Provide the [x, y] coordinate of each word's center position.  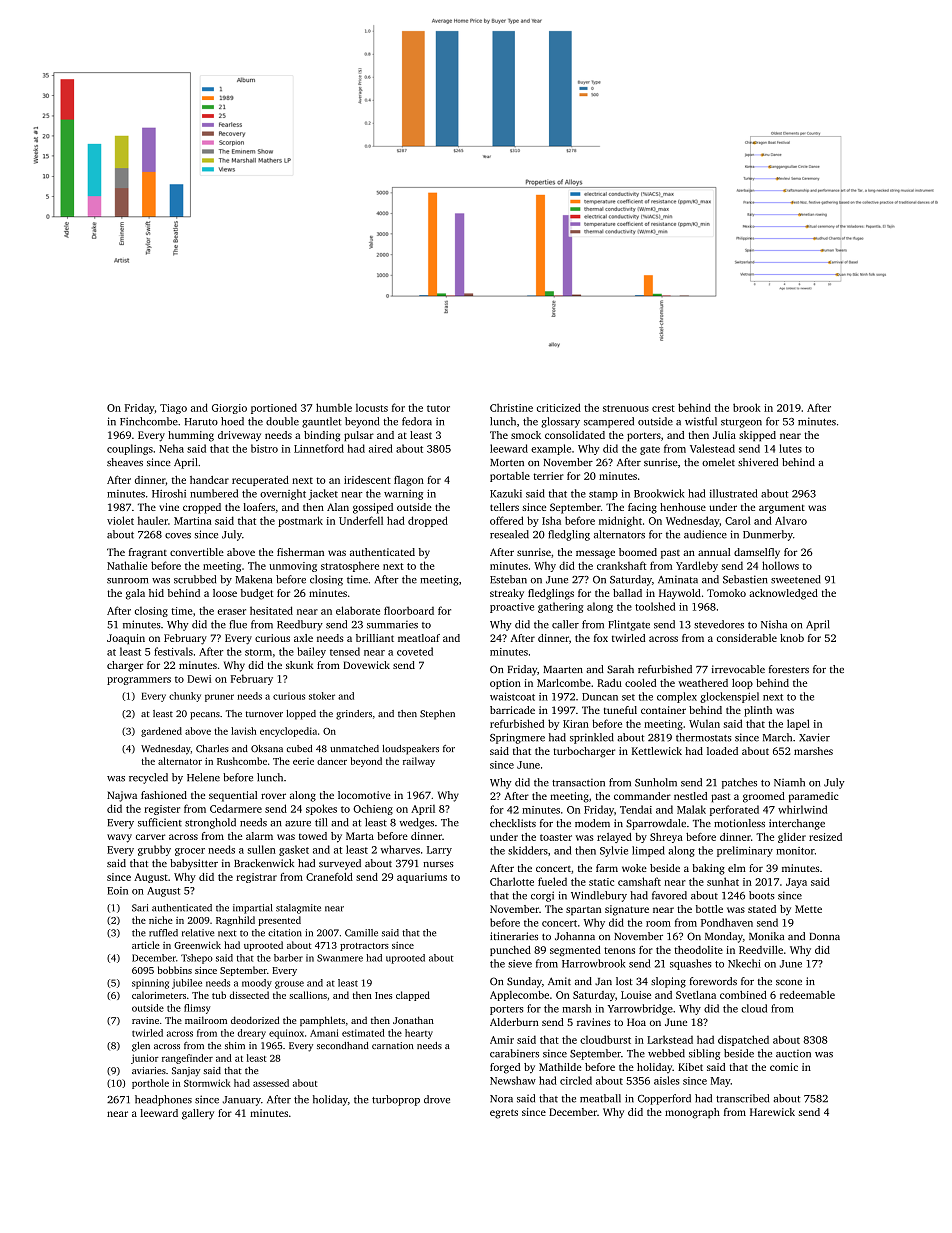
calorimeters [159, 995]
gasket [294, 850]
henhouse [683, 507]
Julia [724, 435]
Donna [825, 936]
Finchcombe [149, 421]
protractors [364, 947]
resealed [509, 534]
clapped [413, 996]
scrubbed [195, 579]
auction [793, 1054]
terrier [548, 476]
